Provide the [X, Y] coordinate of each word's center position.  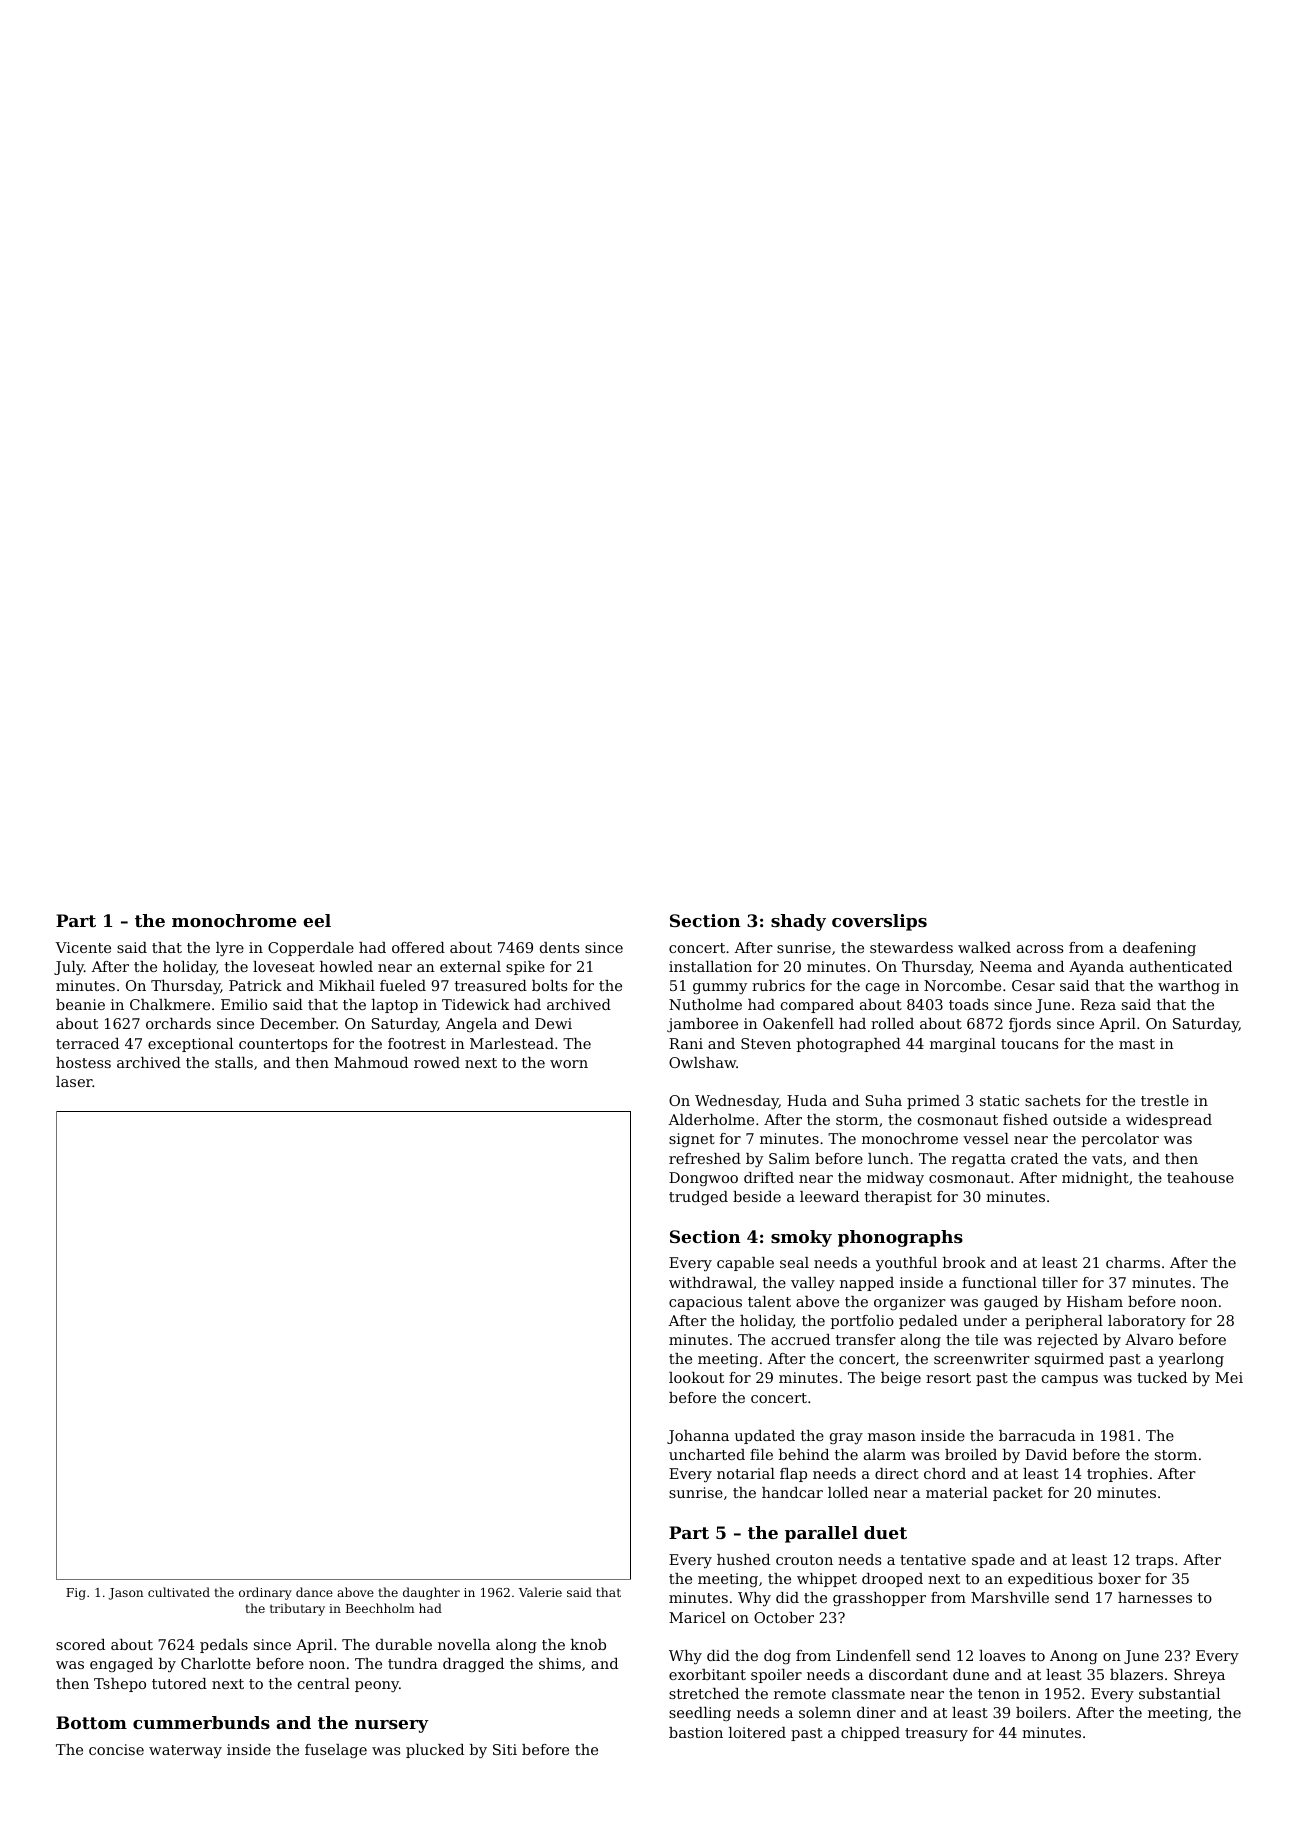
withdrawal [711, 1282]
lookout [696, 1377]
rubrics [778, 985]
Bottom [91, 1722]
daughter [431, 1593]
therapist [898, 1198]
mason [892, 1437]
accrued [800, 1339]
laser [74, 1081]
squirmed [1069, 1360]
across [1040, 949]
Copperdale [311, 949]
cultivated [179, 1592]
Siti [505, 1749]
